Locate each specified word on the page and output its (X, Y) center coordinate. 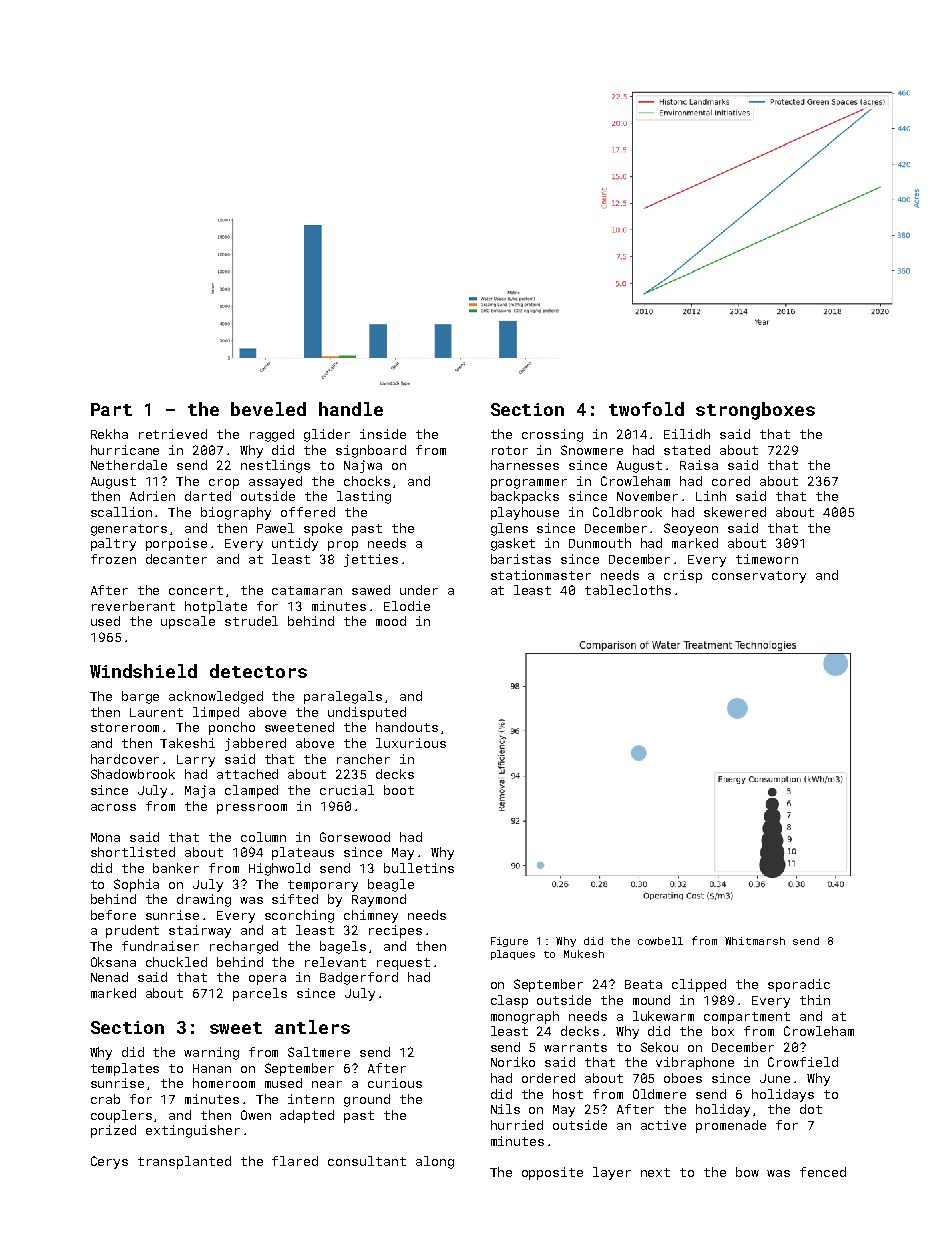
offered (308, 512)
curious (395, 1083)
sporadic (799, 985)
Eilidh (687, 434)
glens (509, 529)
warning (211, 1053)
